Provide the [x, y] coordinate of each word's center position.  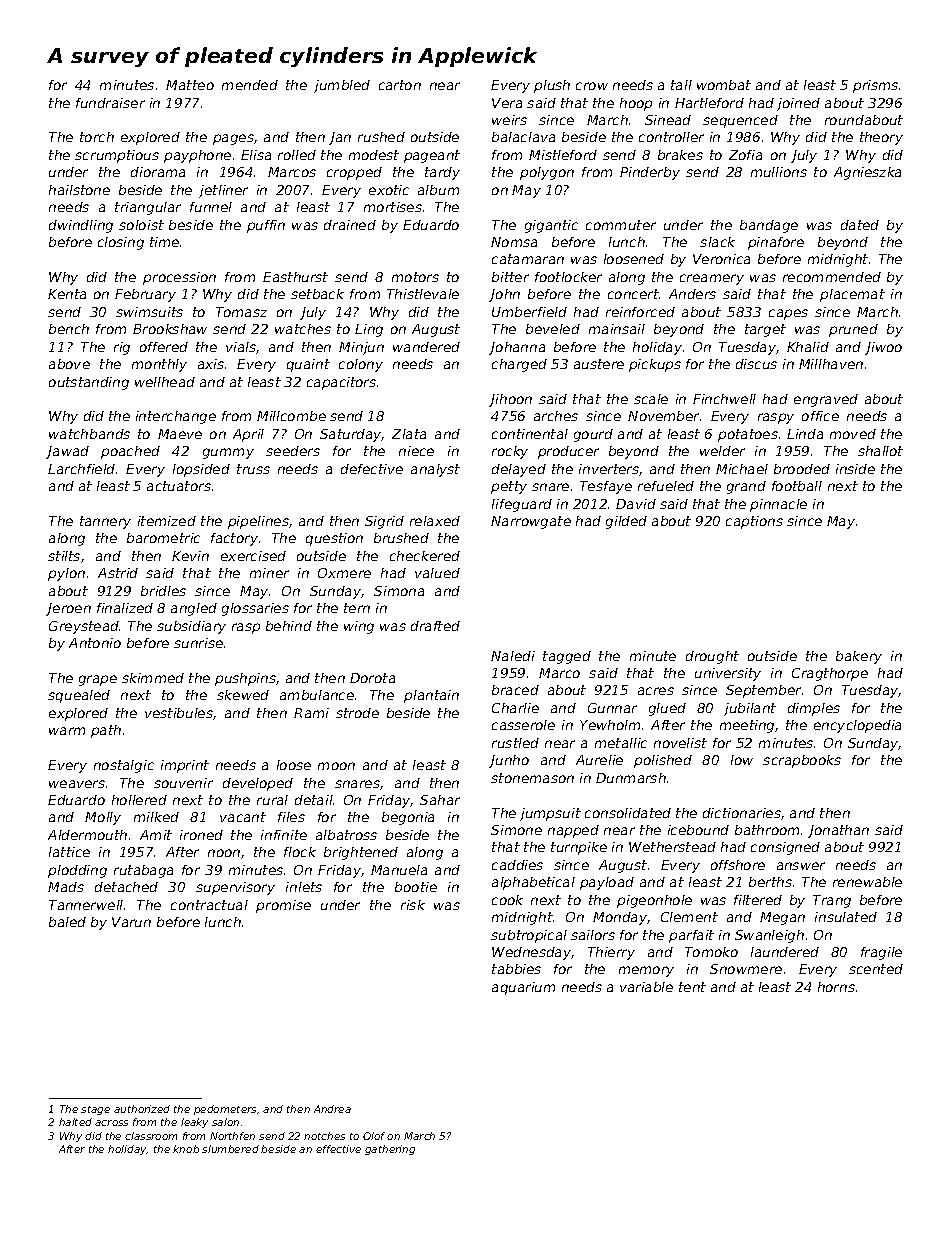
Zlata [409, 434]
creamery [712, 279]
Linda [805, 434]
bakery [859, 657]
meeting [747, 726]
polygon [547, 173]
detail [314, 800]
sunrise [198, 643]
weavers [77, 784]
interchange [176, 417]
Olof [374, 1136]
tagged [567, 657]
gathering [390, 1150]
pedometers [225, 1110]
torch [97, 137]
